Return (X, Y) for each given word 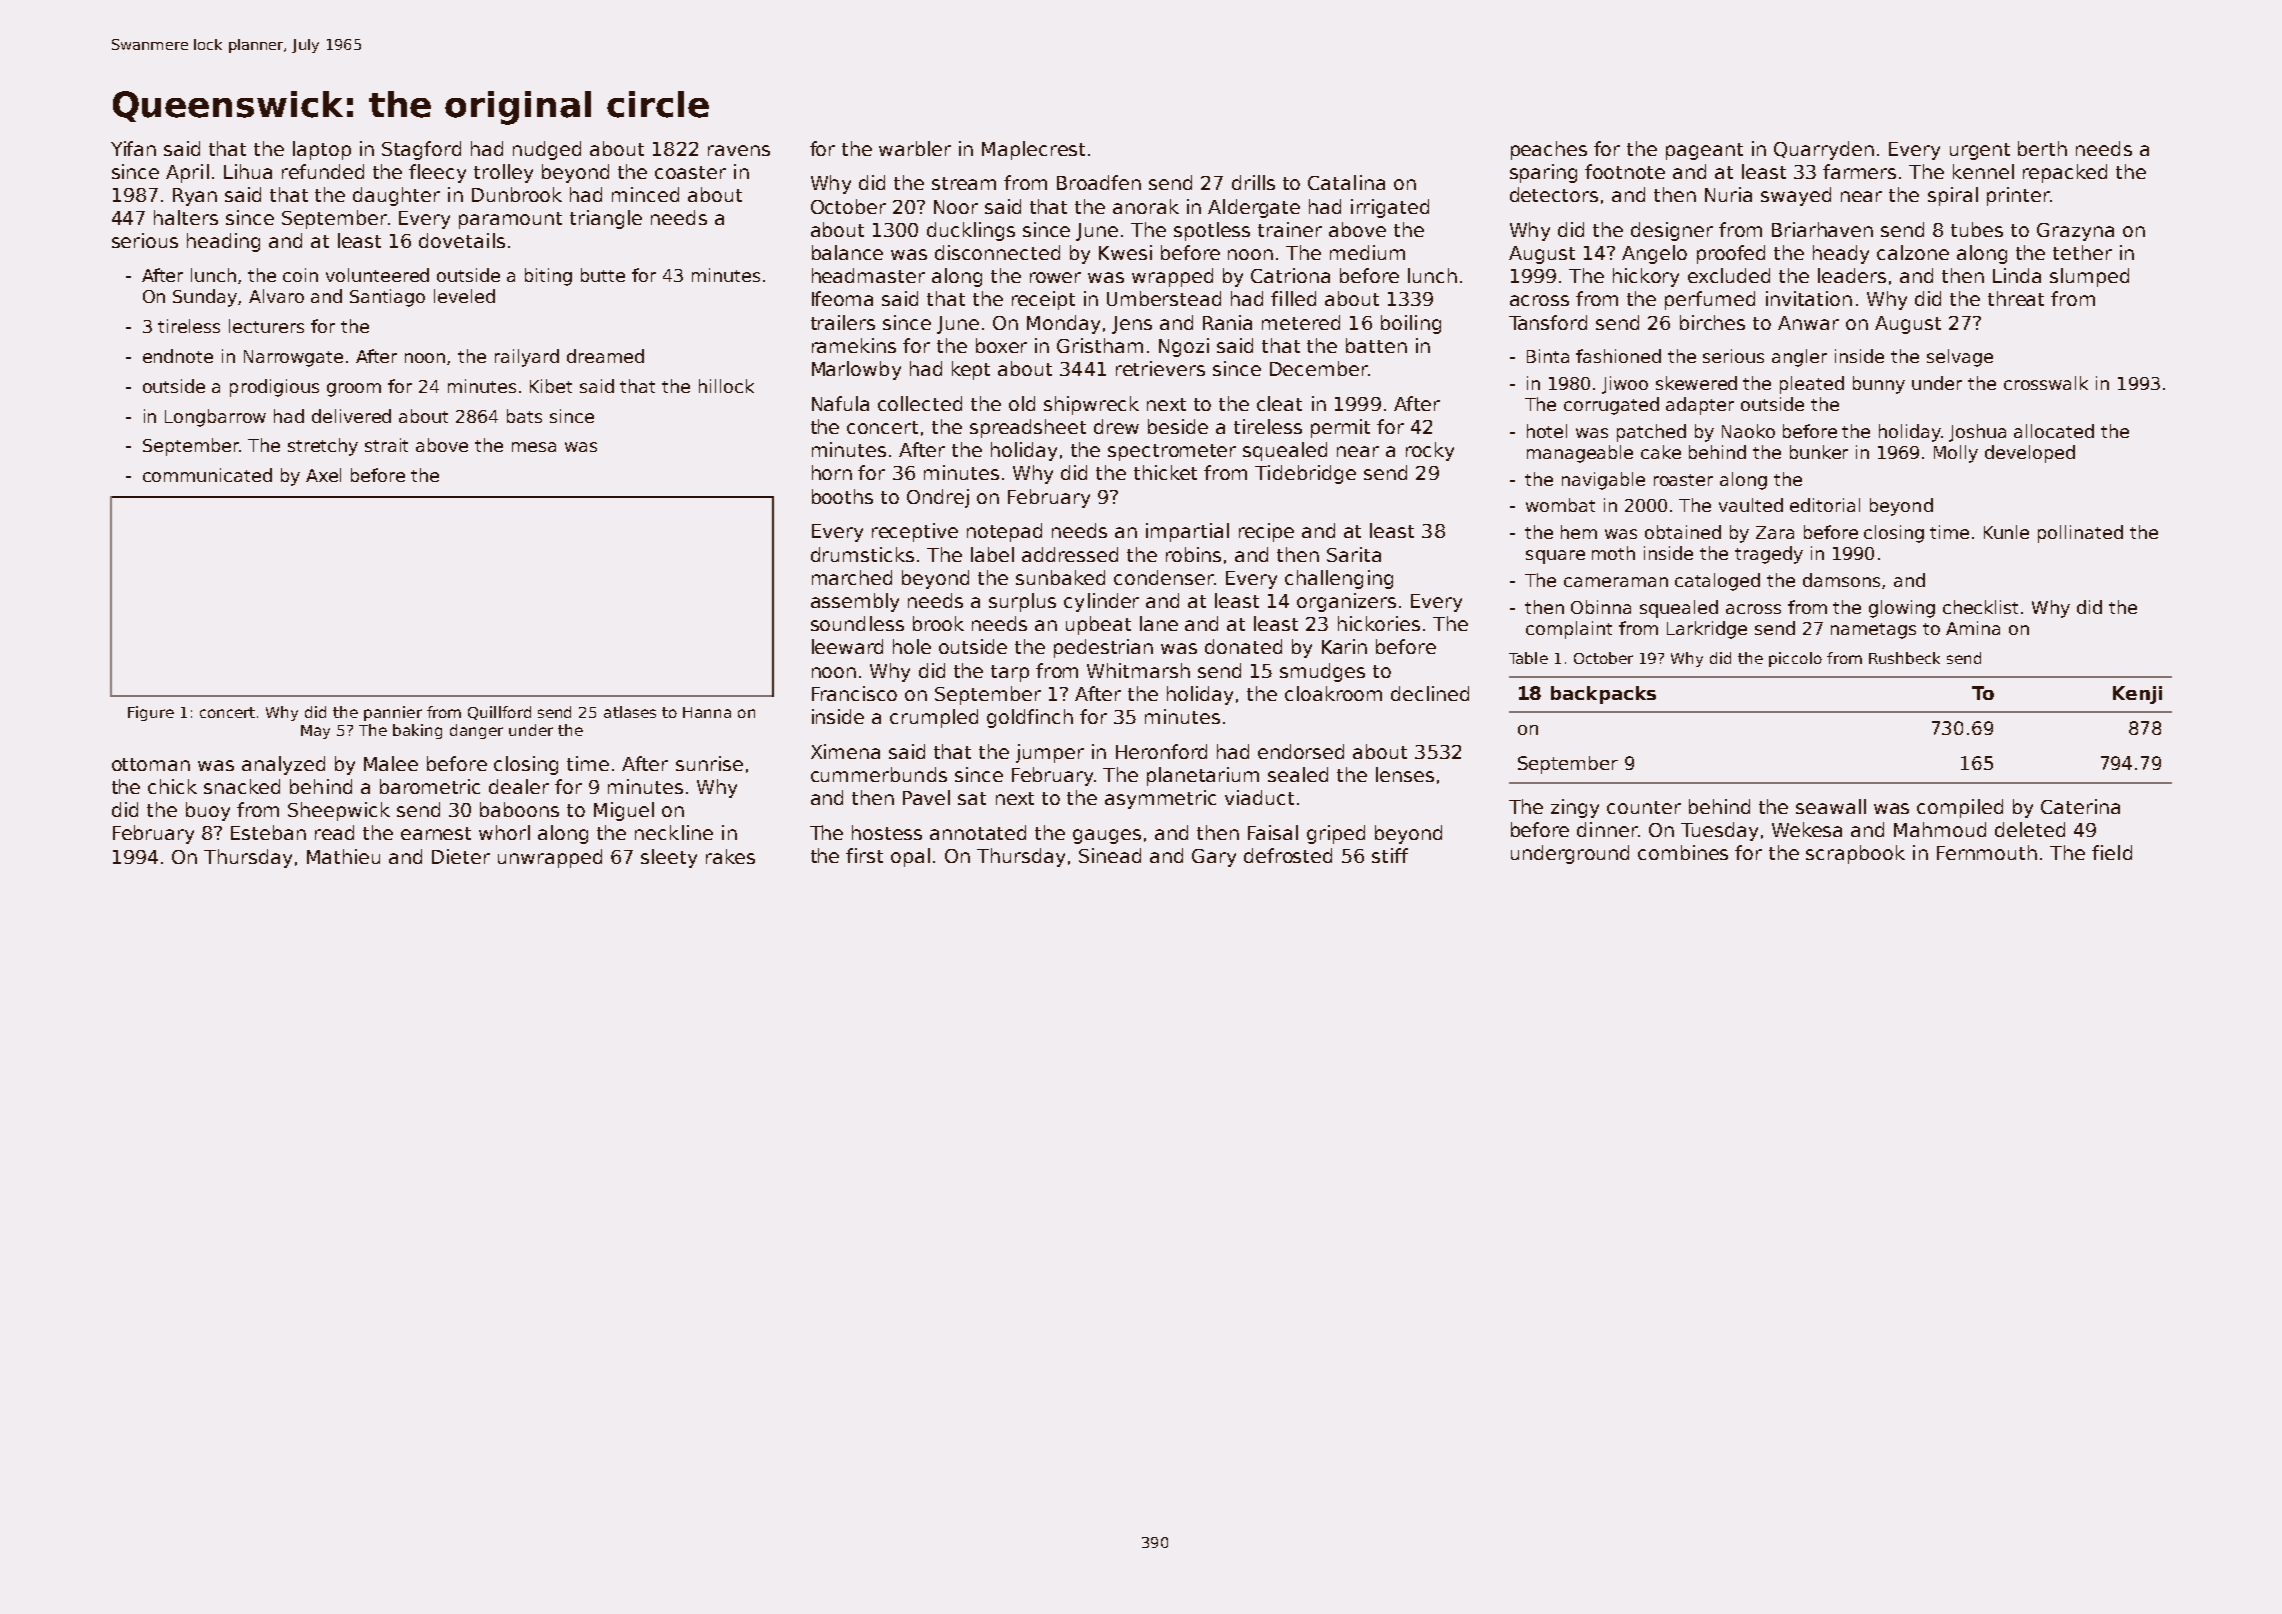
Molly (1956, 454)
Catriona (1290, 275)
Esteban (268, 832)
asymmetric (1160, 799)
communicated (207, 475)
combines (1683, 852)
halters (186, 217)
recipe (1266, 532)
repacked (2065, 173)
